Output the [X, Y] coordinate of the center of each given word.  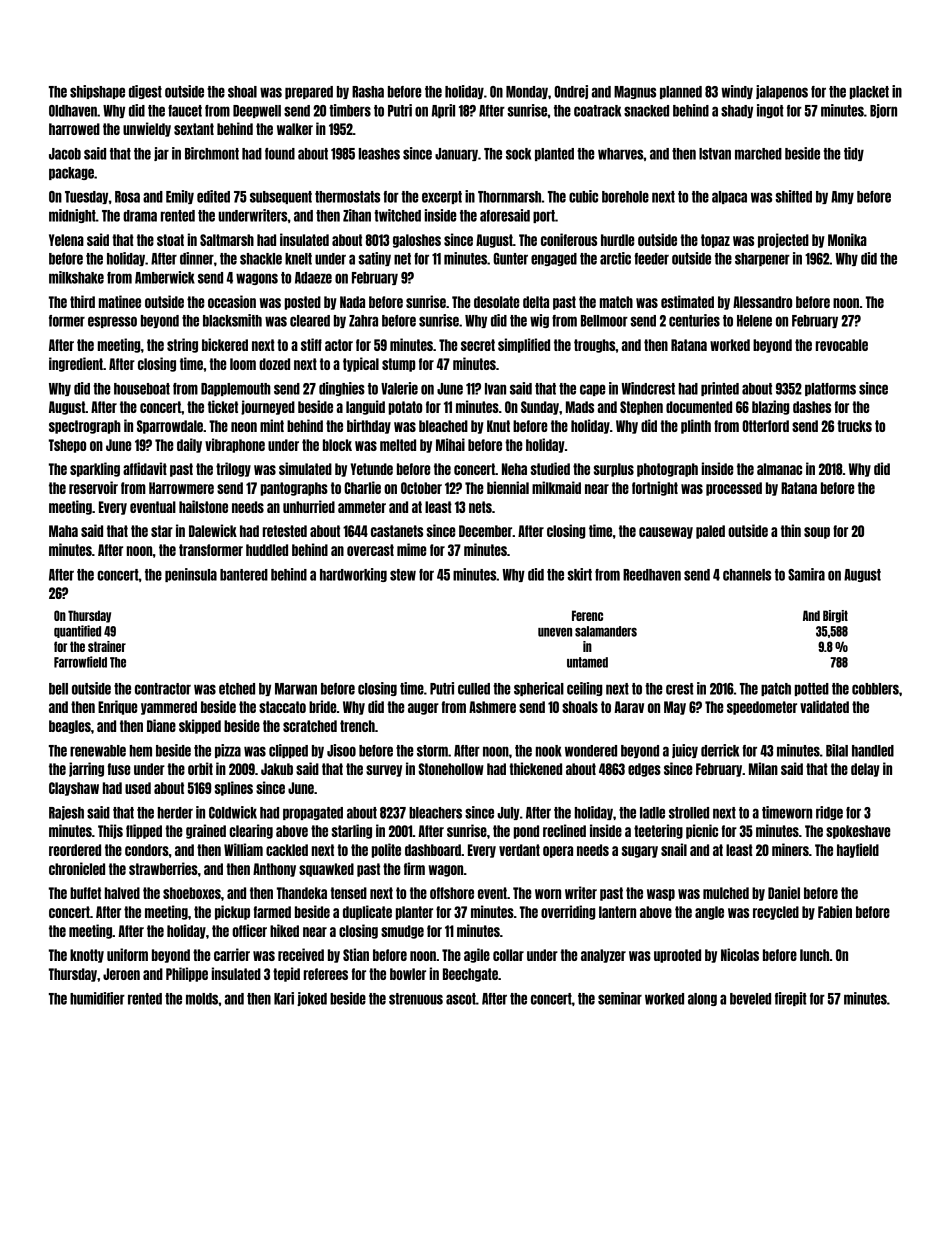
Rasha [368, 92]
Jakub [277, 769]
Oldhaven [73, 111]
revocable [842, 345]
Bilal [837, 750]
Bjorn [883, 111]
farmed [272, 912]
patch [776, 689]
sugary [639, 852]
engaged [554, 259]
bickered [225, 344]
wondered [591, 751]
